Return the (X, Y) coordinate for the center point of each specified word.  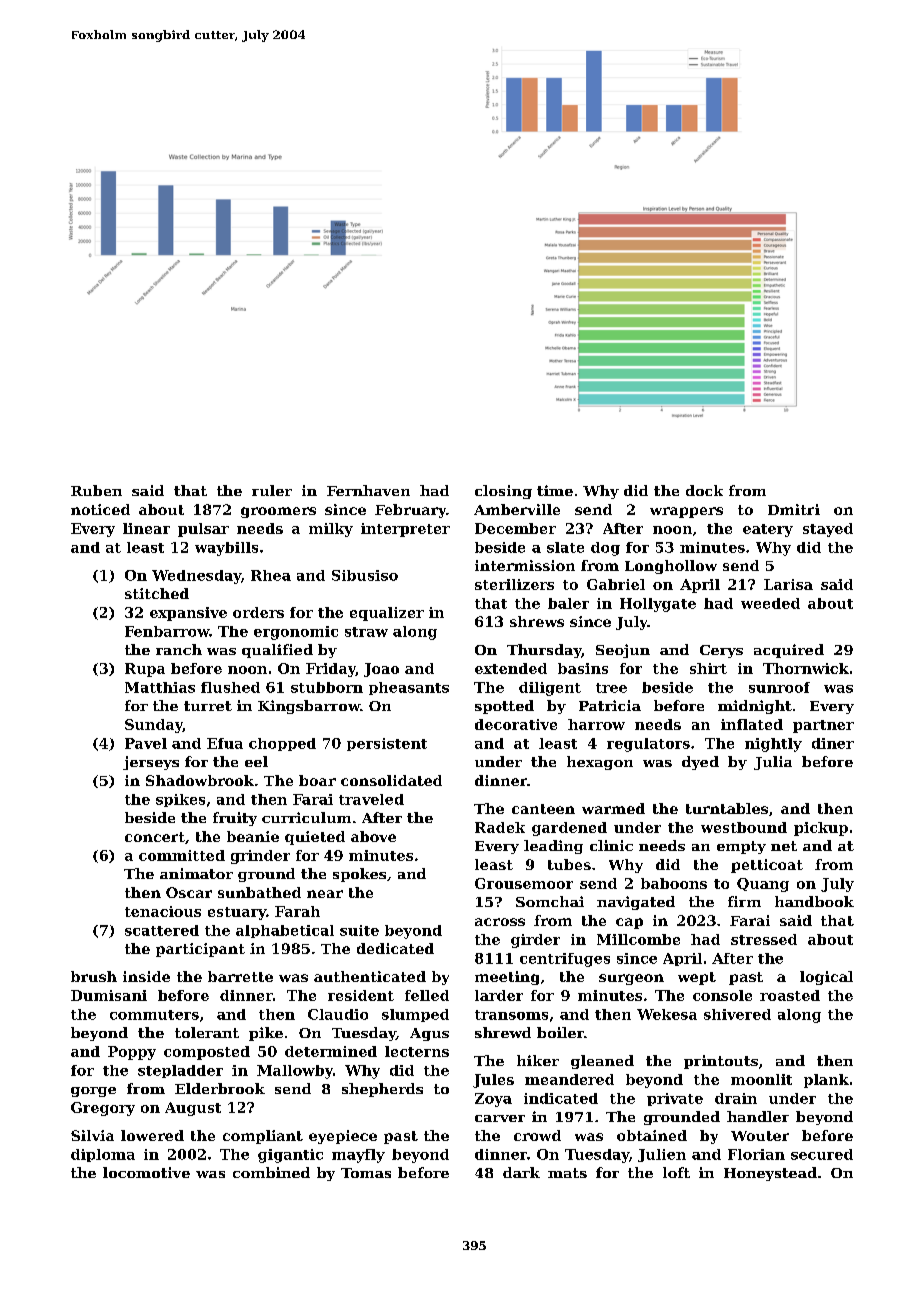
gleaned (602, 1062)
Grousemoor (524, 883)
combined (271, 1172)
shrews (537, 621)
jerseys (151, 763)
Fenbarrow (167, 631)
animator (196, 873)
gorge (93, 1092)
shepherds (382, 1090)
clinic (611, 845)
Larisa (788, 584)
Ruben (96, 490)
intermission (525, 565)
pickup (821, 829)
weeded (770, 603)
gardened (569, 829)
